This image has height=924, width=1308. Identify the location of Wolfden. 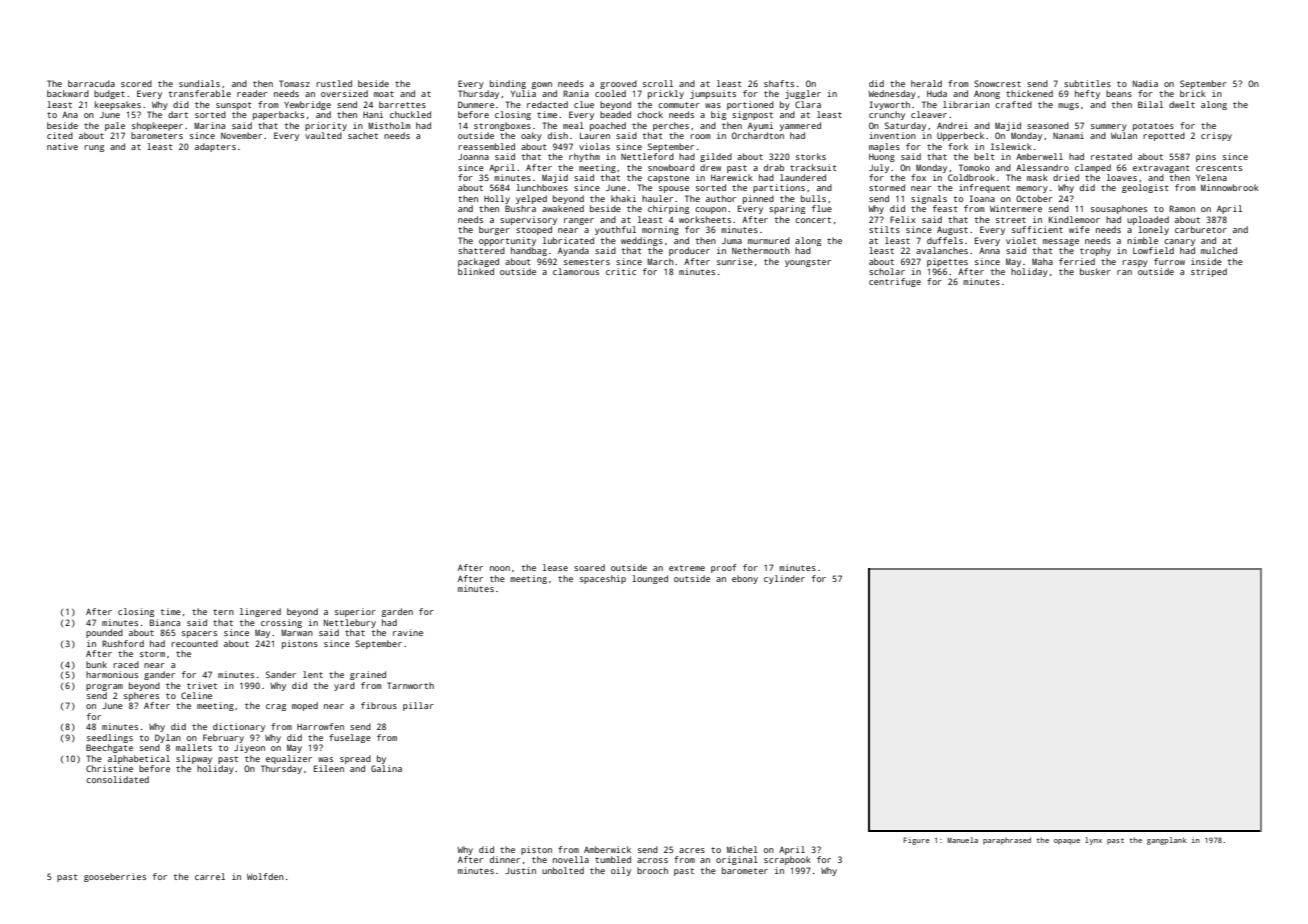
(265, 876).
